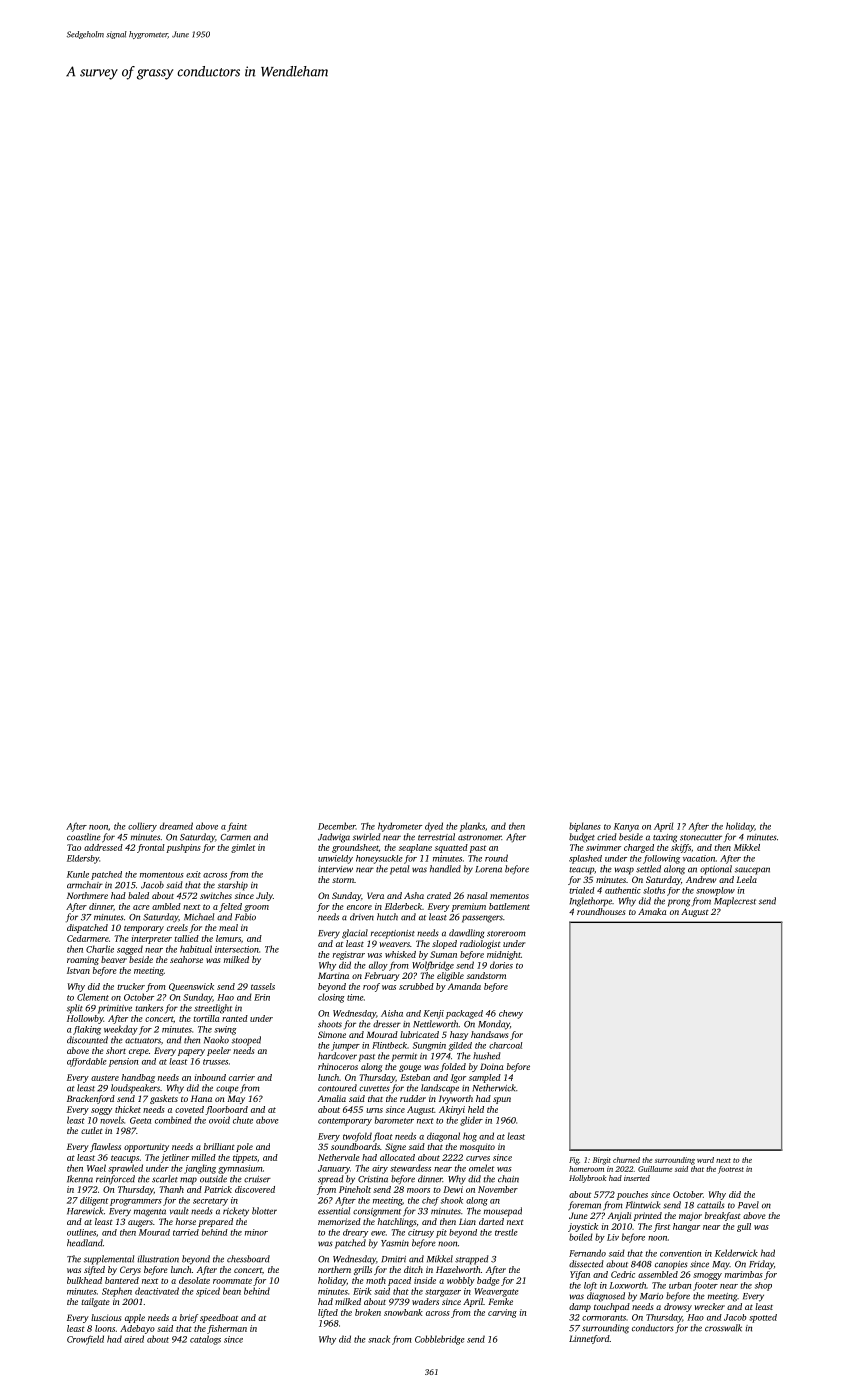  I want to click on Thanh, so click(171, 1189).
